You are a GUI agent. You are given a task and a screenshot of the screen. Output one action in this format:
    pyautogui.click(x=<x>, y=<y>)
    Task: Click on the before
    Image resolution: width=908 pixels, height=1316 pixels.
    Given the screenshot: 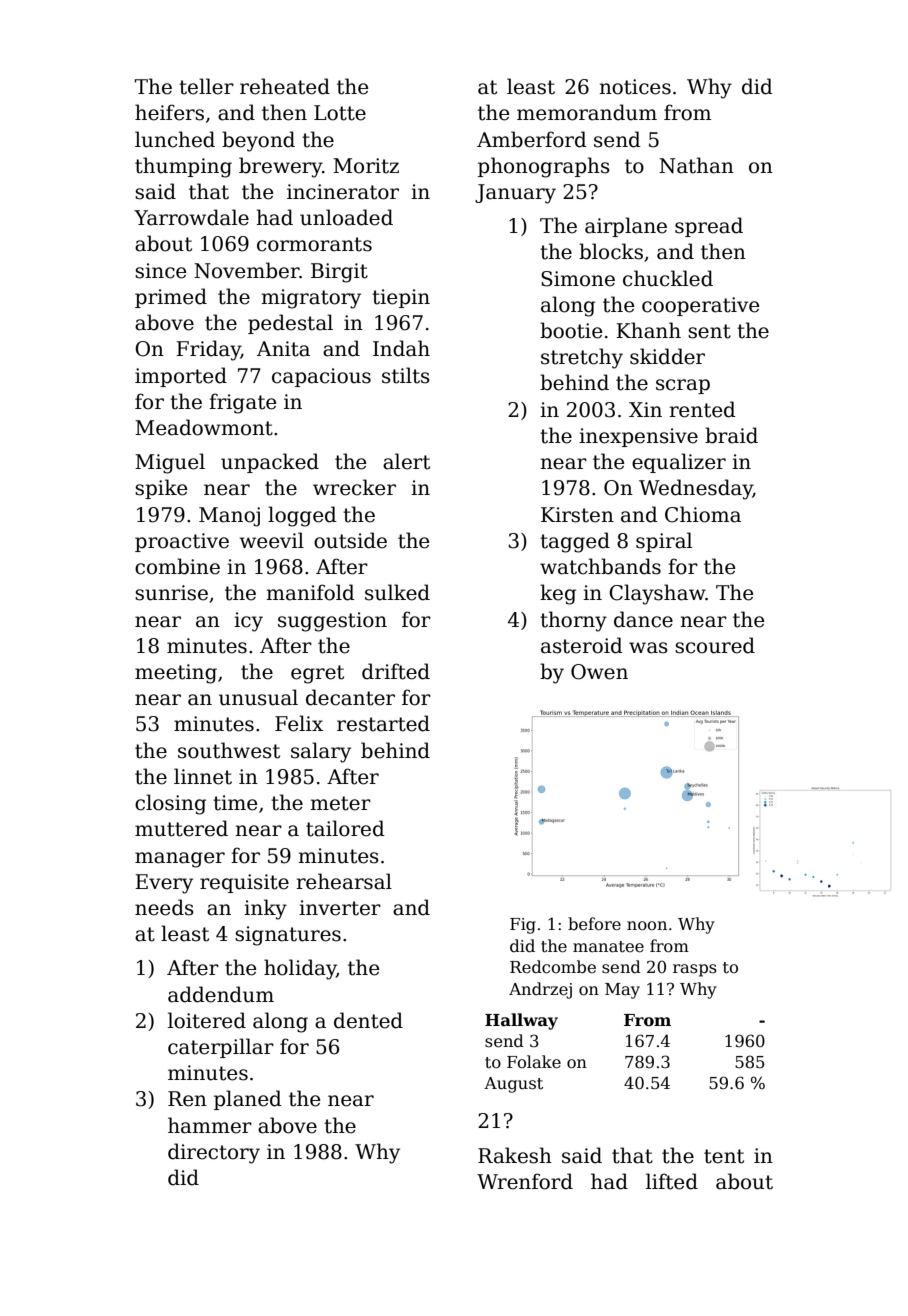 What is the action you would take?
    pyautogui.click(x=594, y=924)
